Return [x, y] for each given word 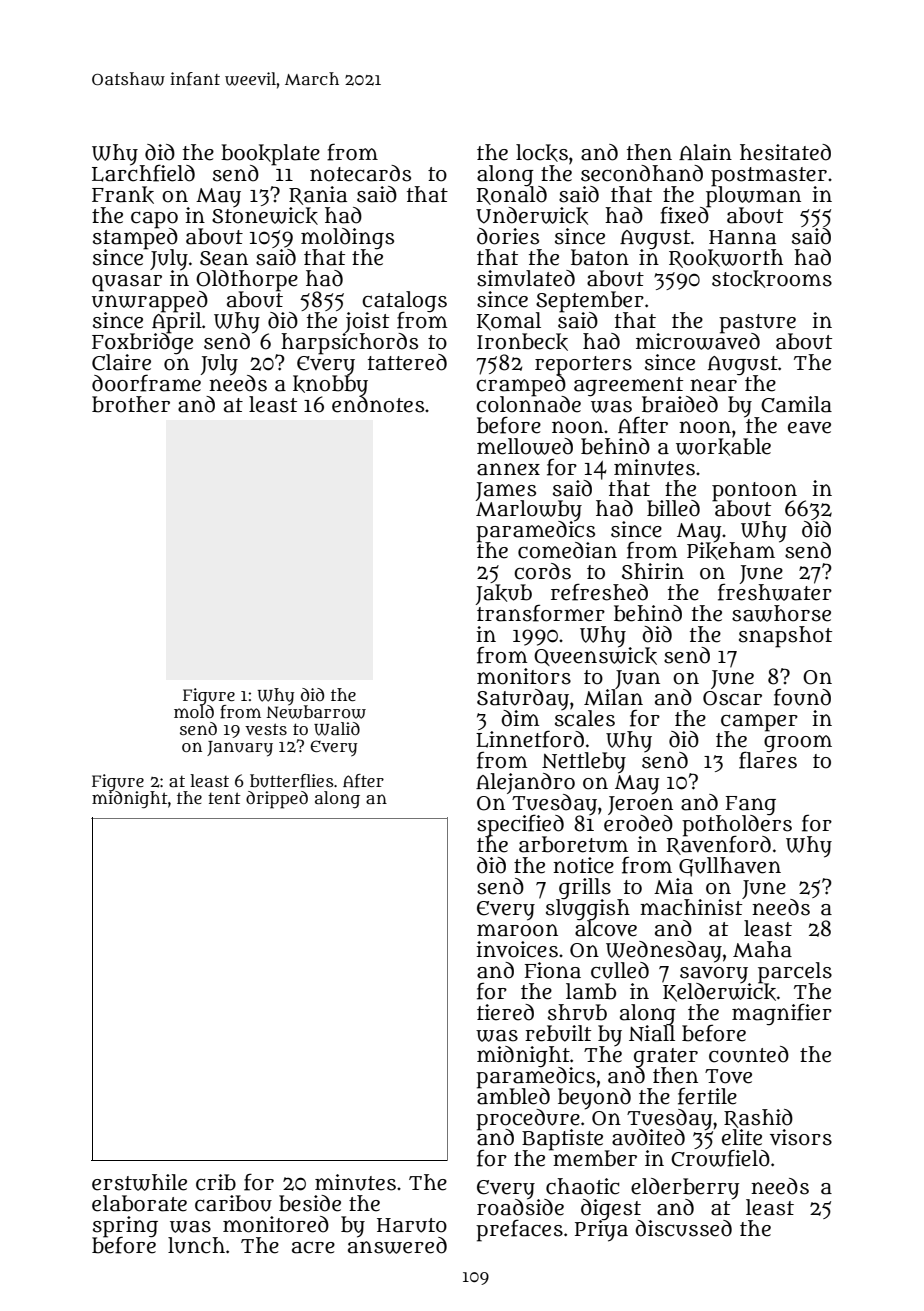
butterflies [292, 781]
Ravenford [719, 845]
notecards [360, 173]
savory [714, 975]
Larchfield [143, 173]
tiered [505, 1012]
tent [224, 798]
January [240, 749]
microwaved [698, 341]
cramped [521, 385]
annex [508, 469]
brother [131, 404]
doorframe [147, 383]
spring [125, 1226]
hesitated [785, 152]
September [590, 301]
